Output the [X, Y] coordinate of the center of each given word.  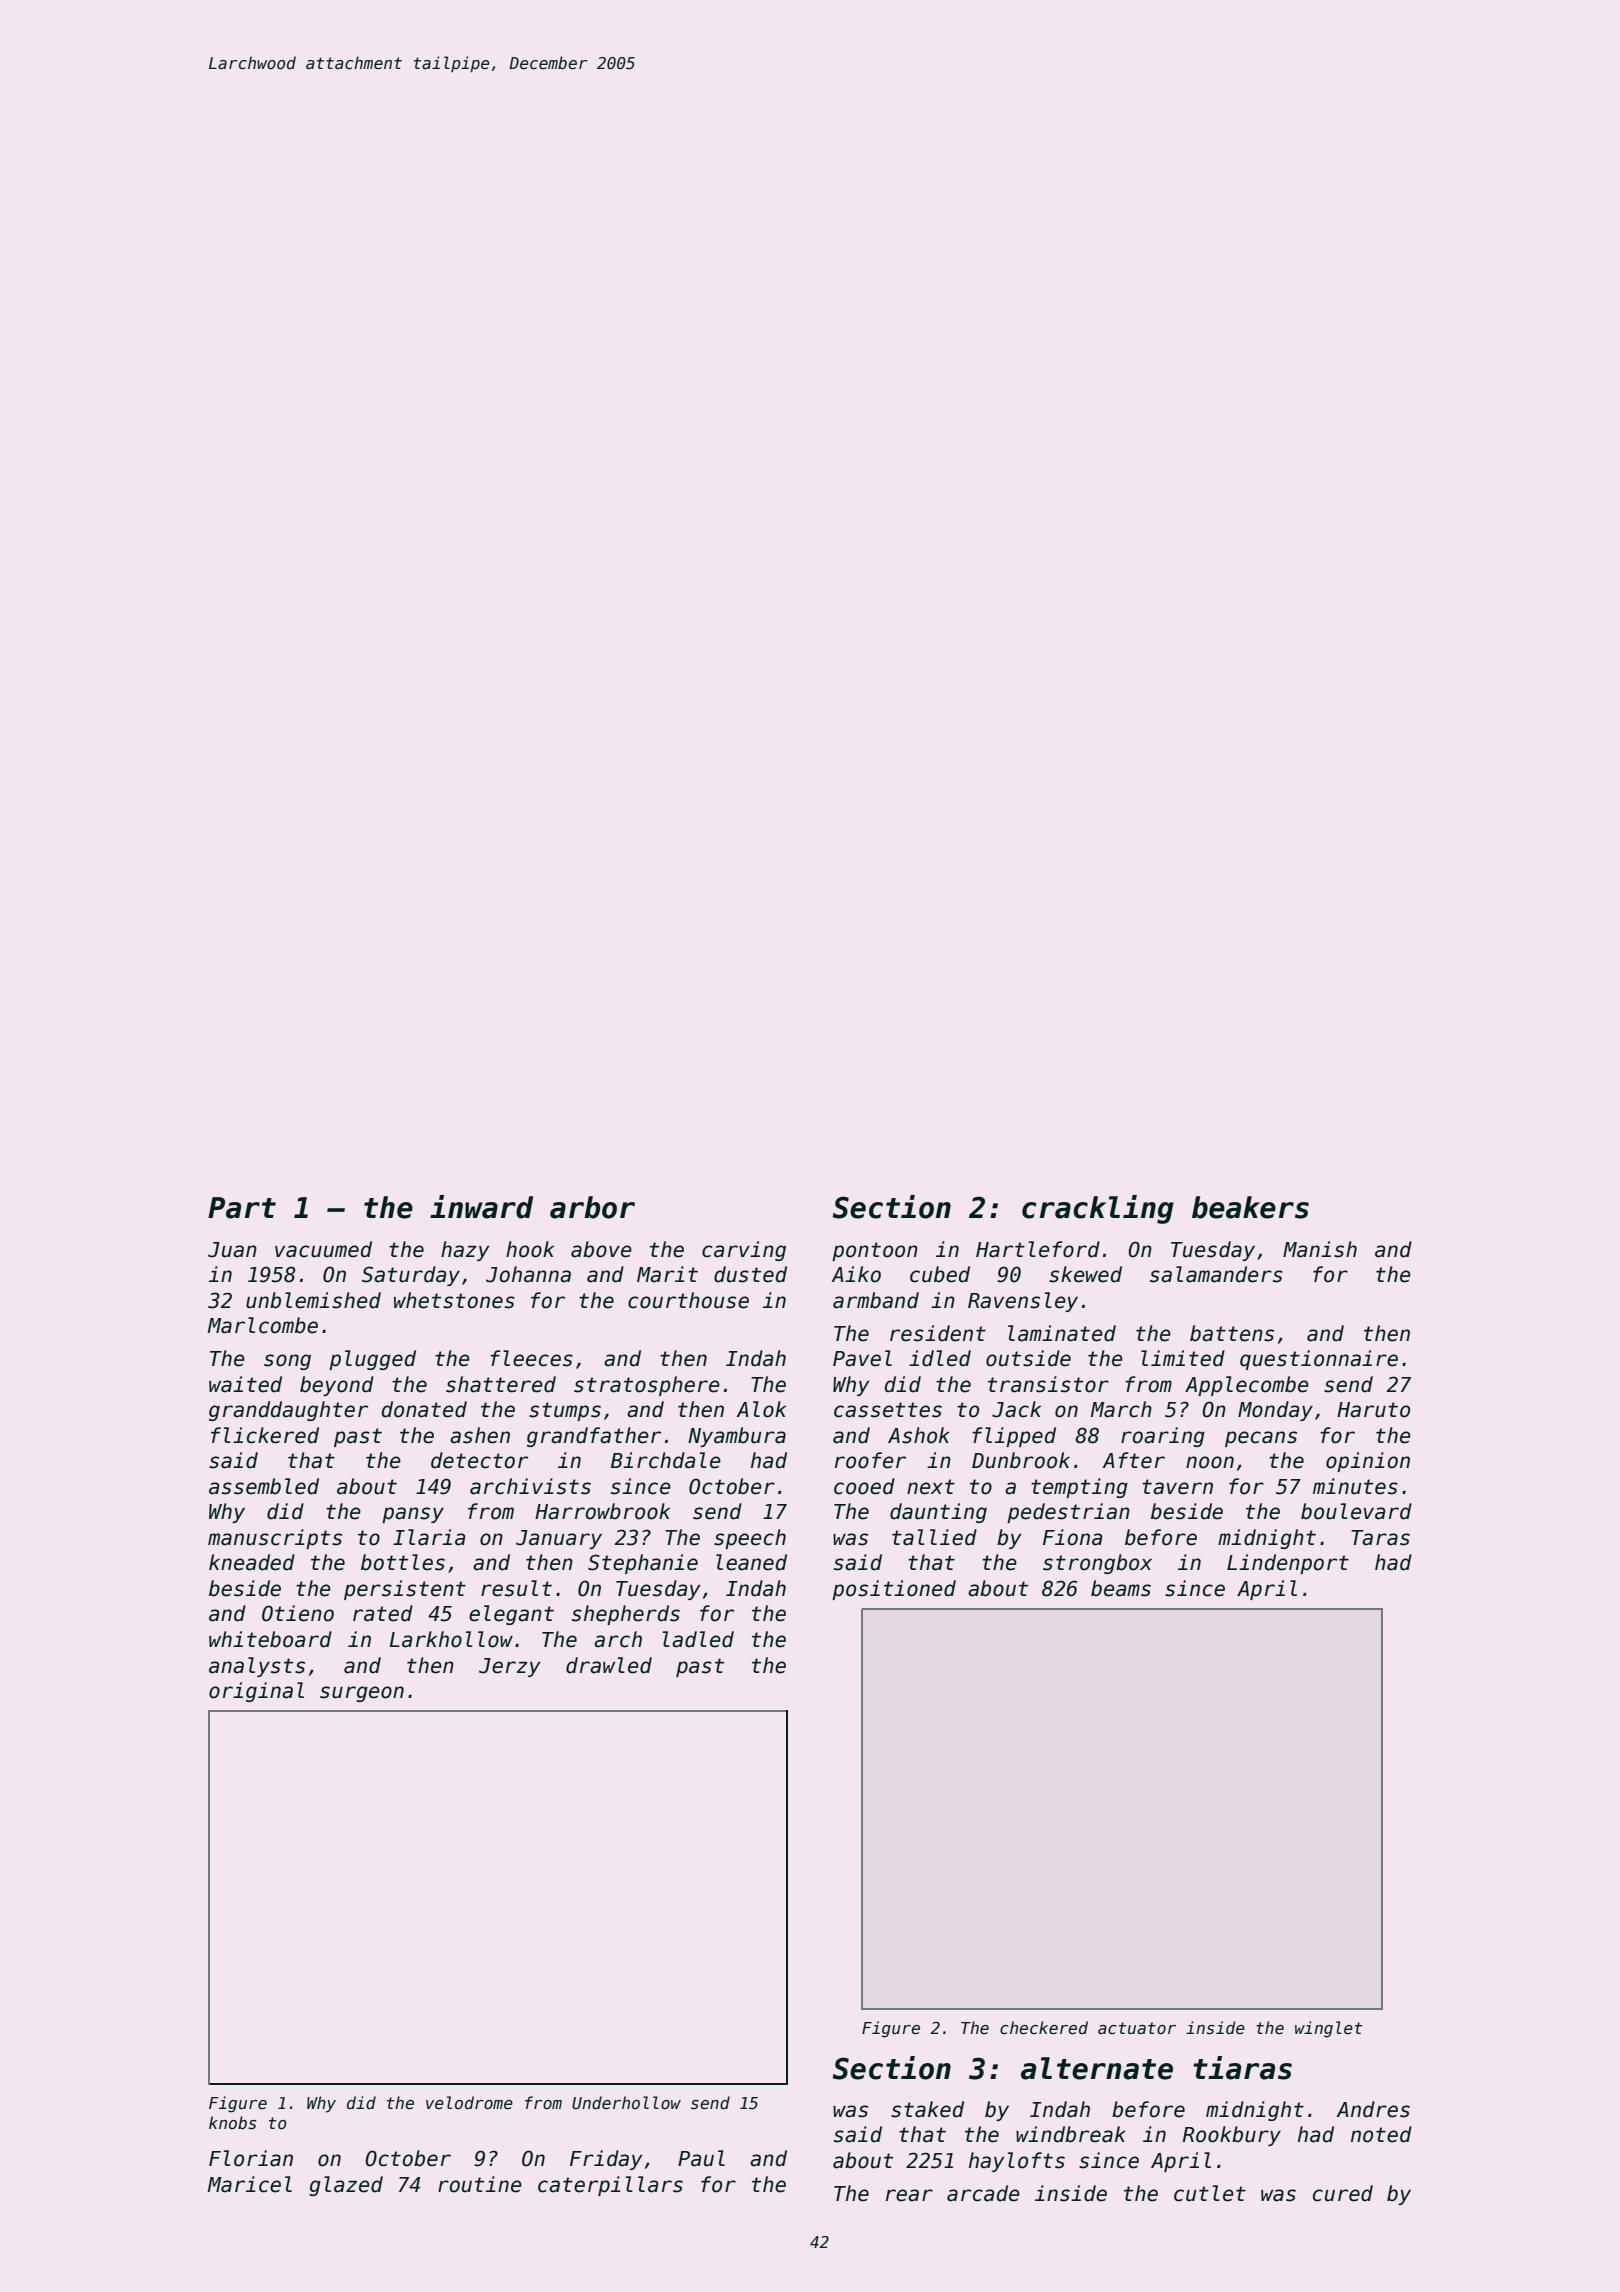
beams [1121, 1588]
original [256, 1692]
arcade [983, 2193]
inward [481, 1207]
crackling [1098, 1209]
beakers [1250, 1207]
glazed [346, 2186]
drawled [609, 1665]
